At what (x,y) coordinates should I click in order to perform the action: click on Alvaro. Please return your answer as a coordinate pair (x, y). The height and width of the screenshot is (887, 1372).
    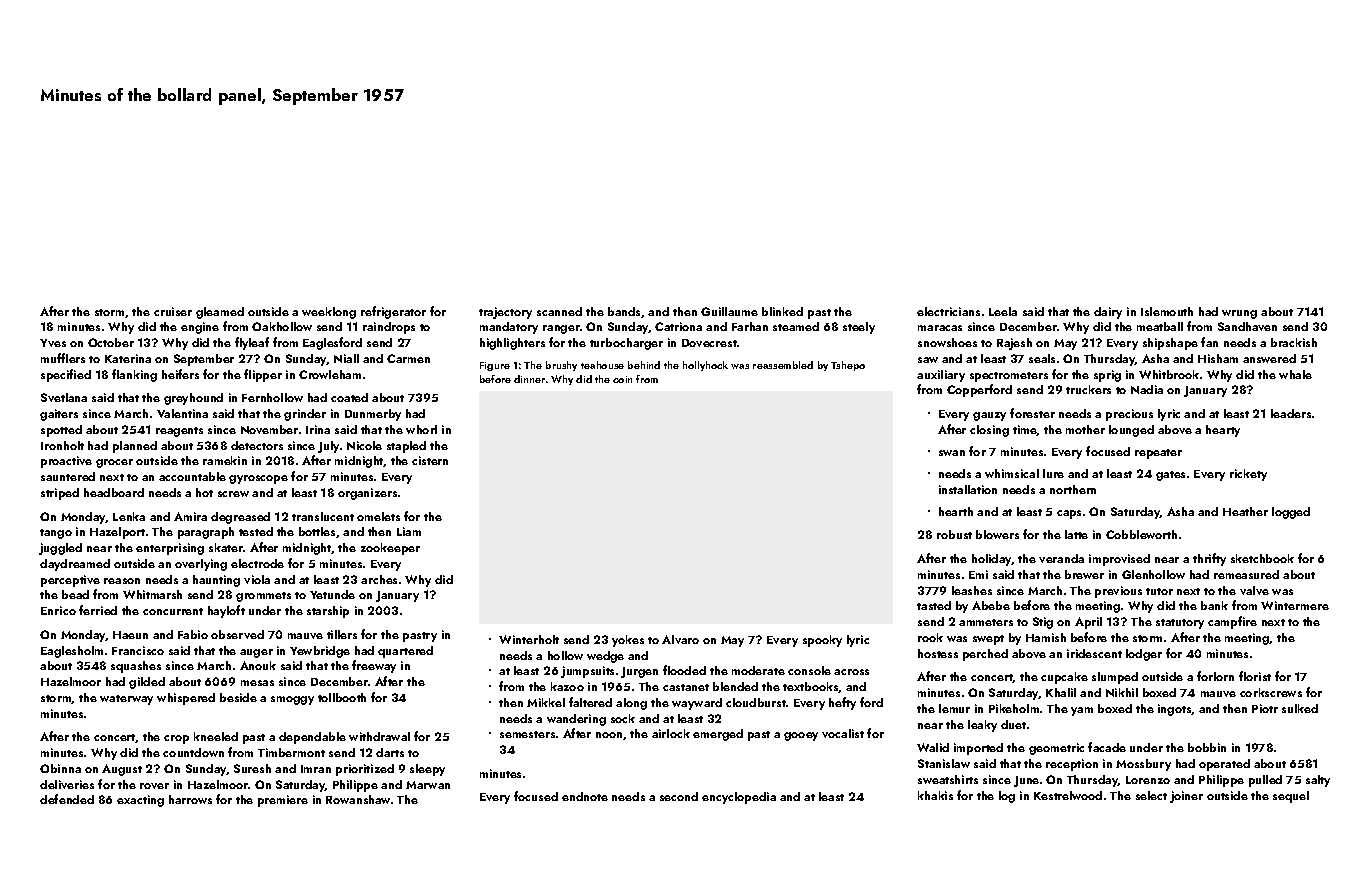
    Looking at the image, I should click on (680, 639).
